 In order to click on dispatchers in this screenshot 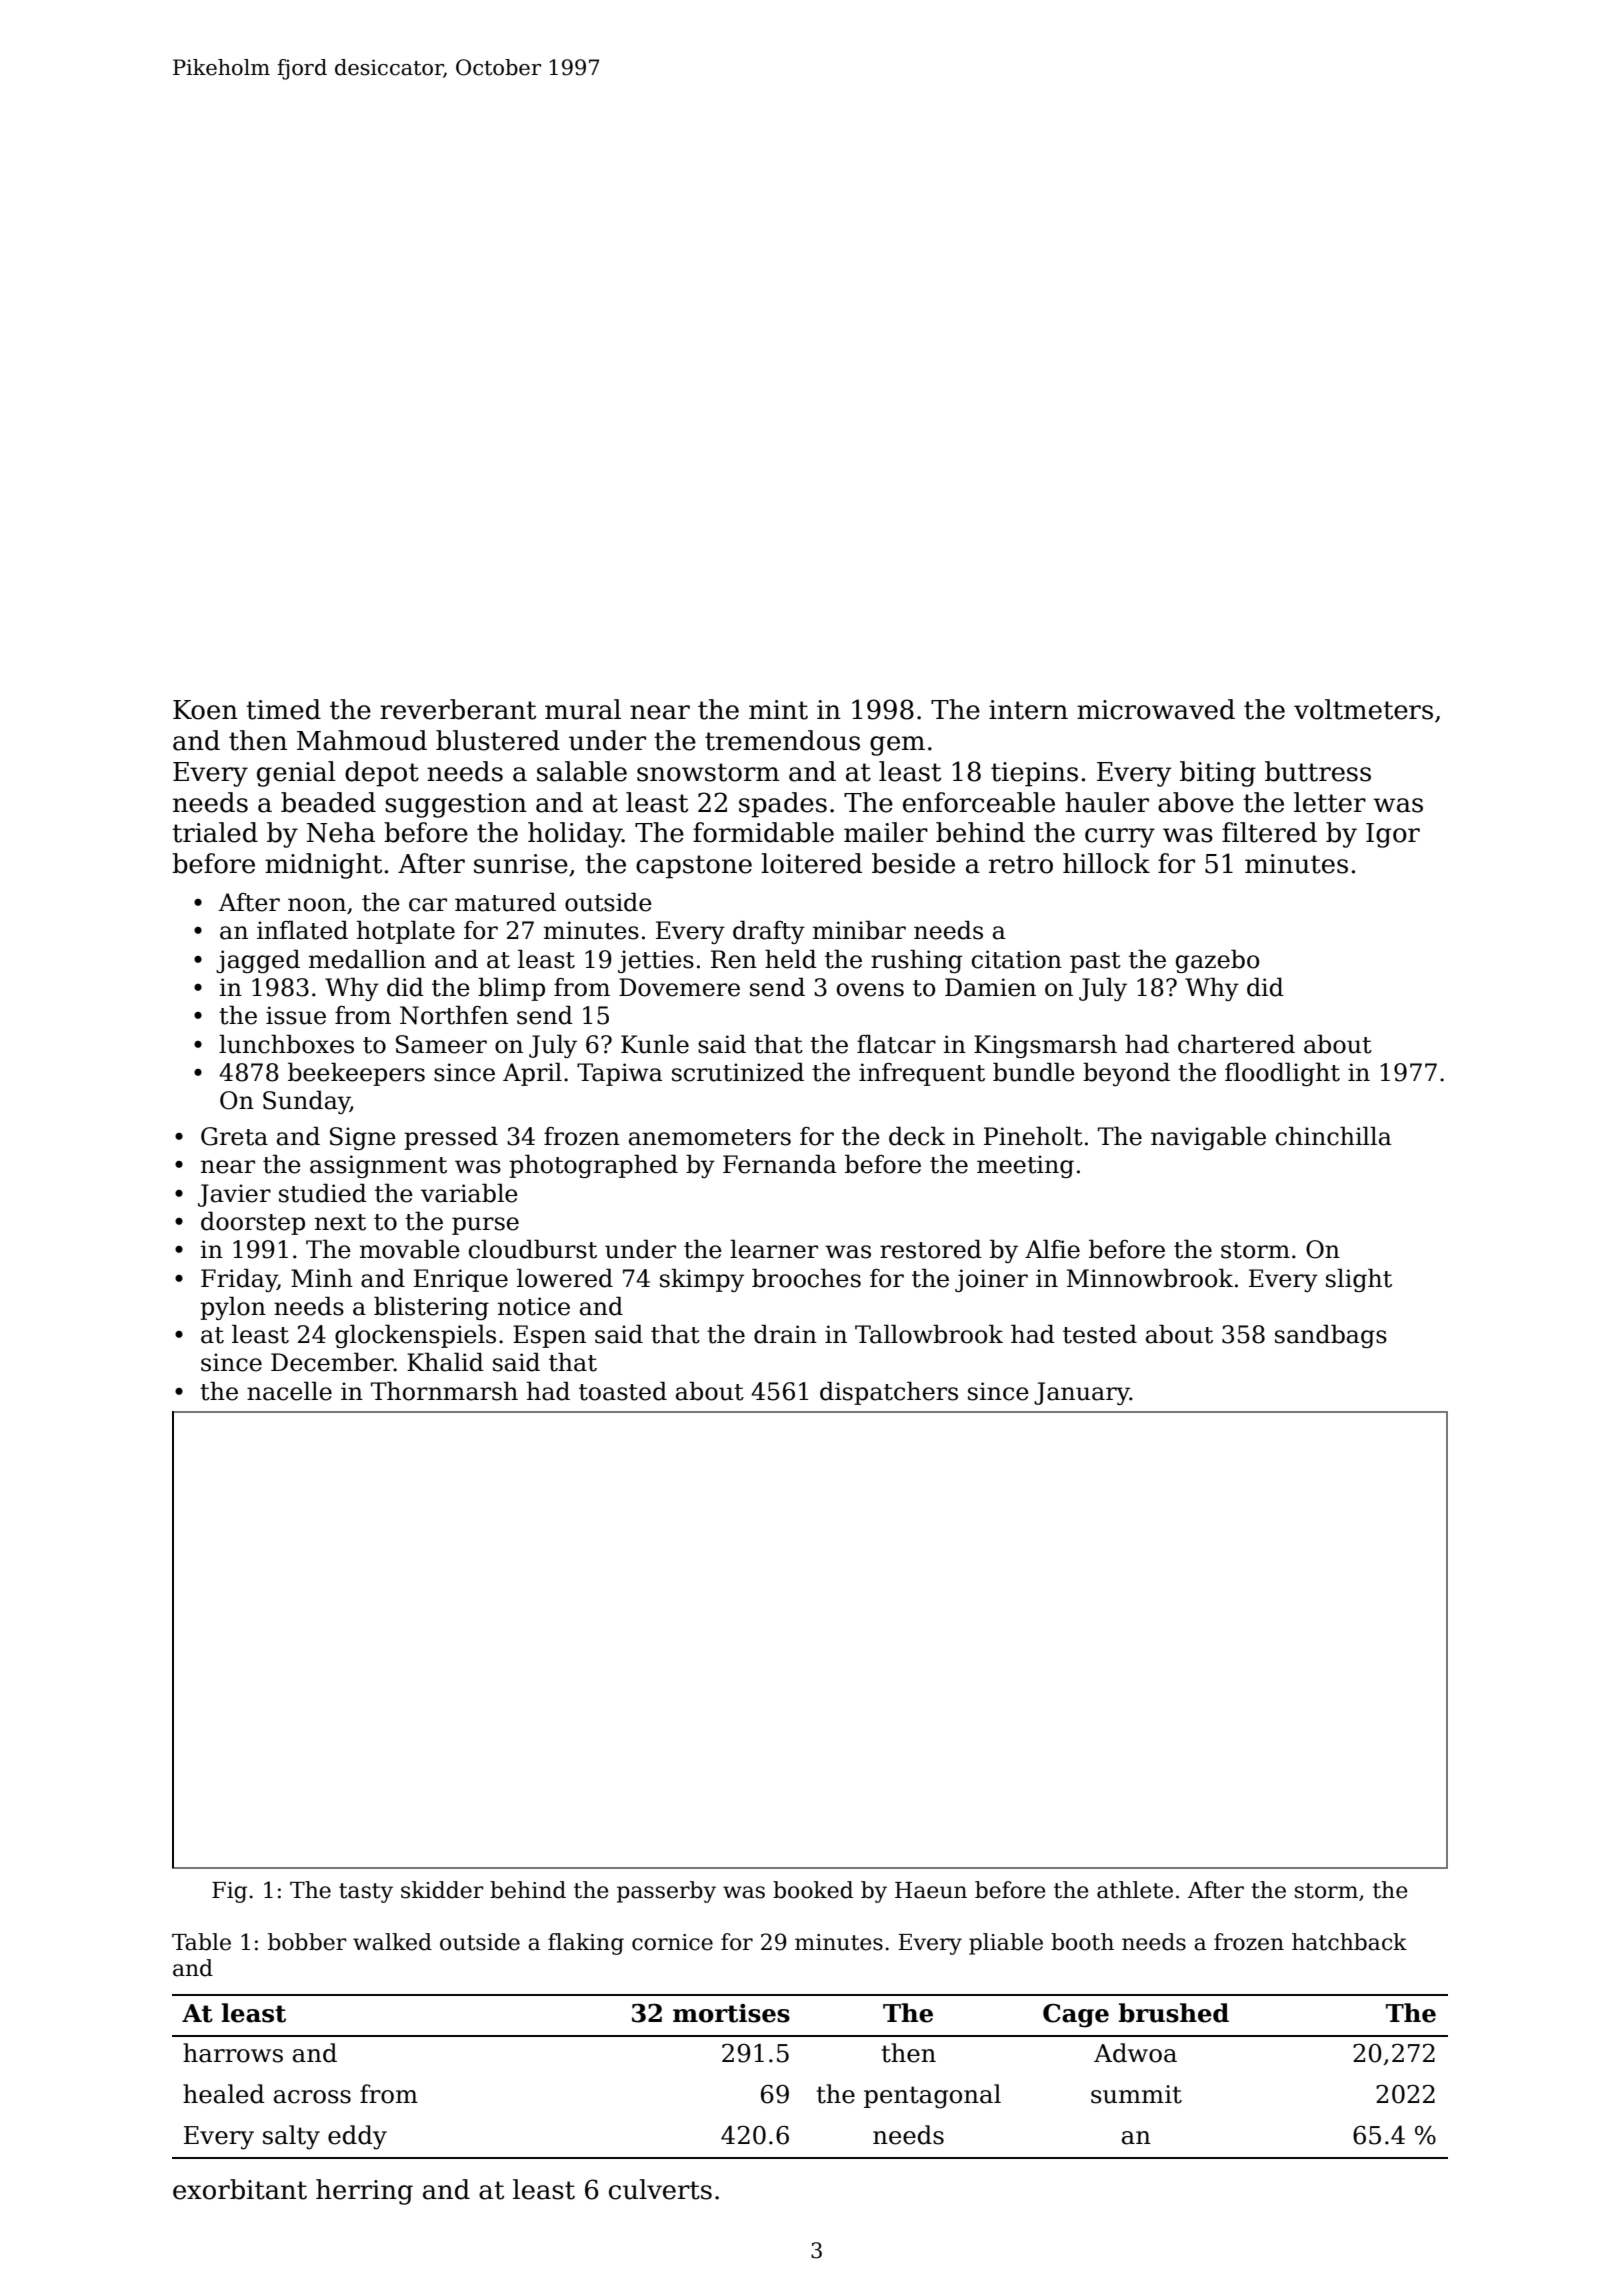, I will do `click(889, 1393)`.
